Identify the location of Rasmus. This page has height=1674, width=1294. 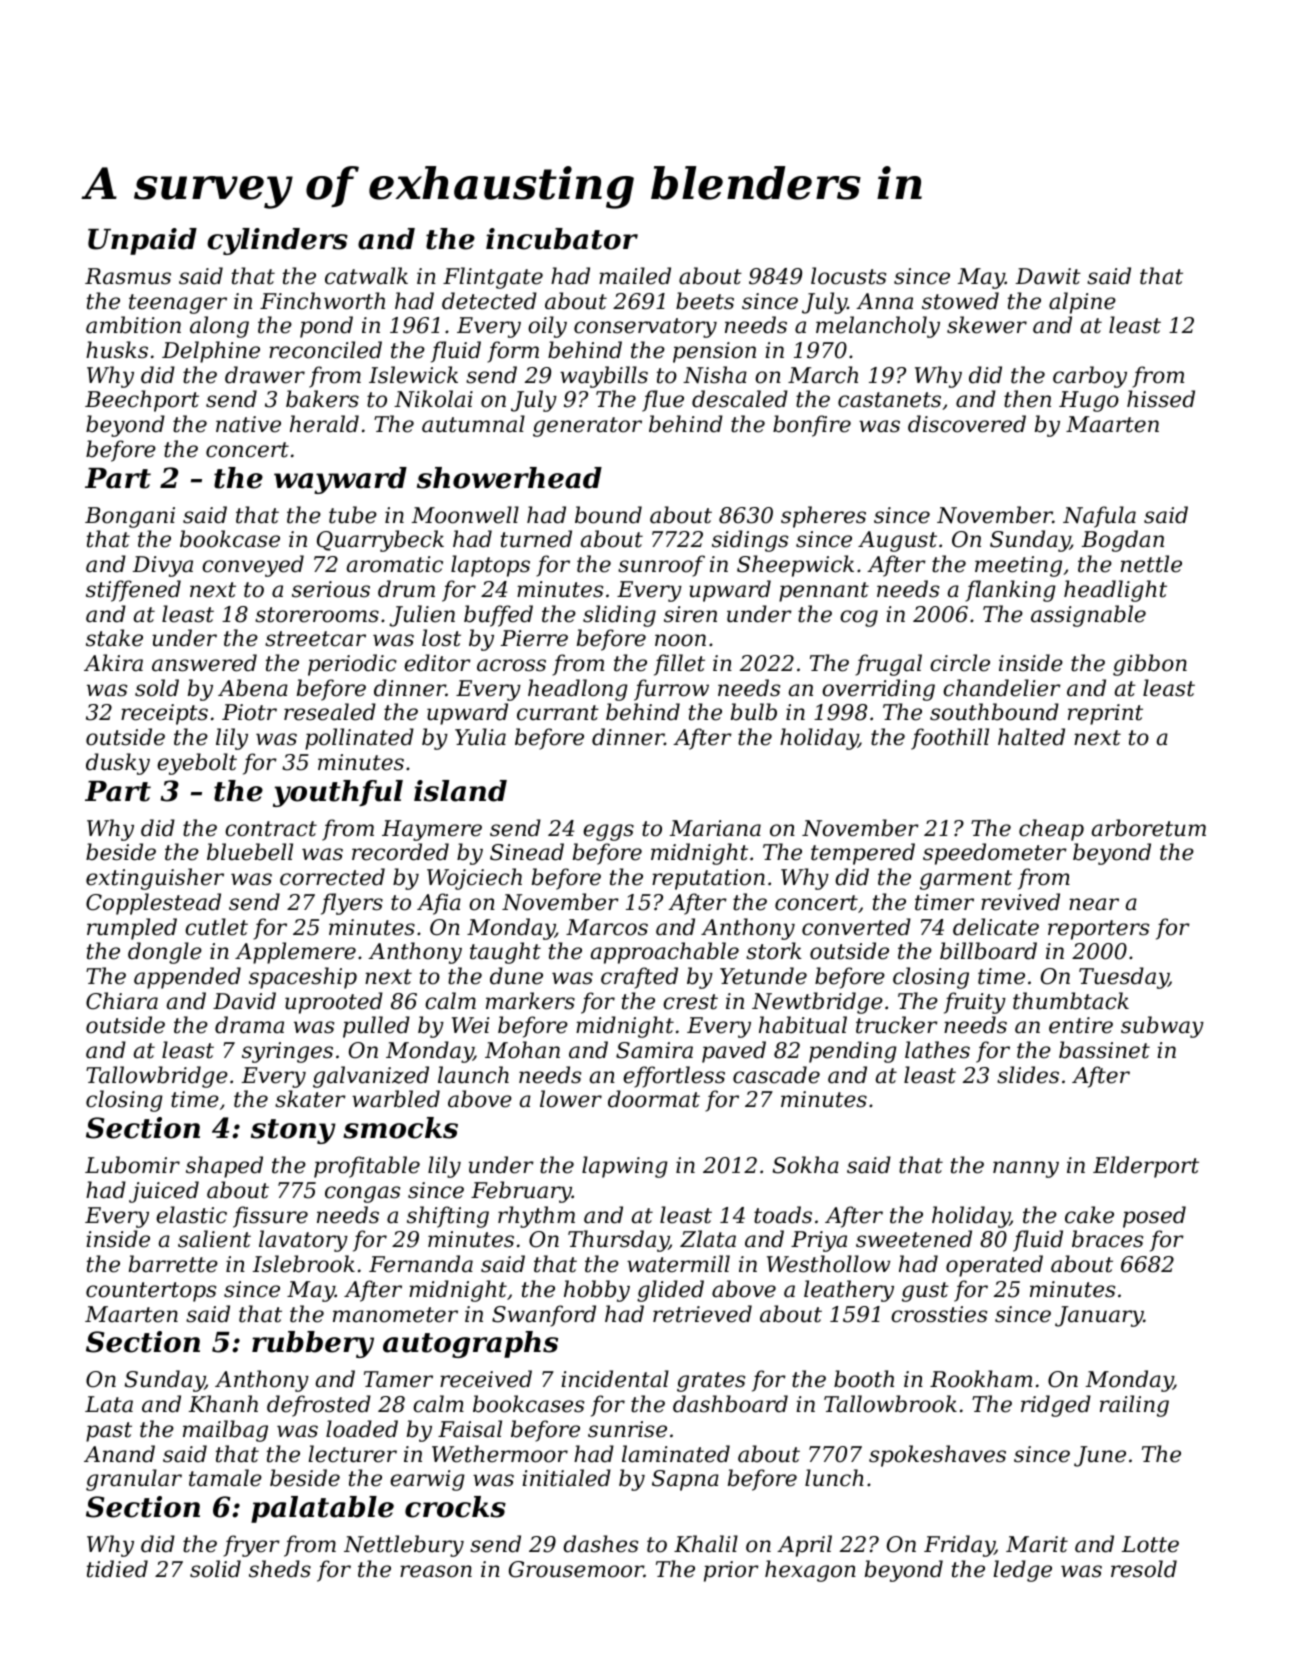
(128, 276).
